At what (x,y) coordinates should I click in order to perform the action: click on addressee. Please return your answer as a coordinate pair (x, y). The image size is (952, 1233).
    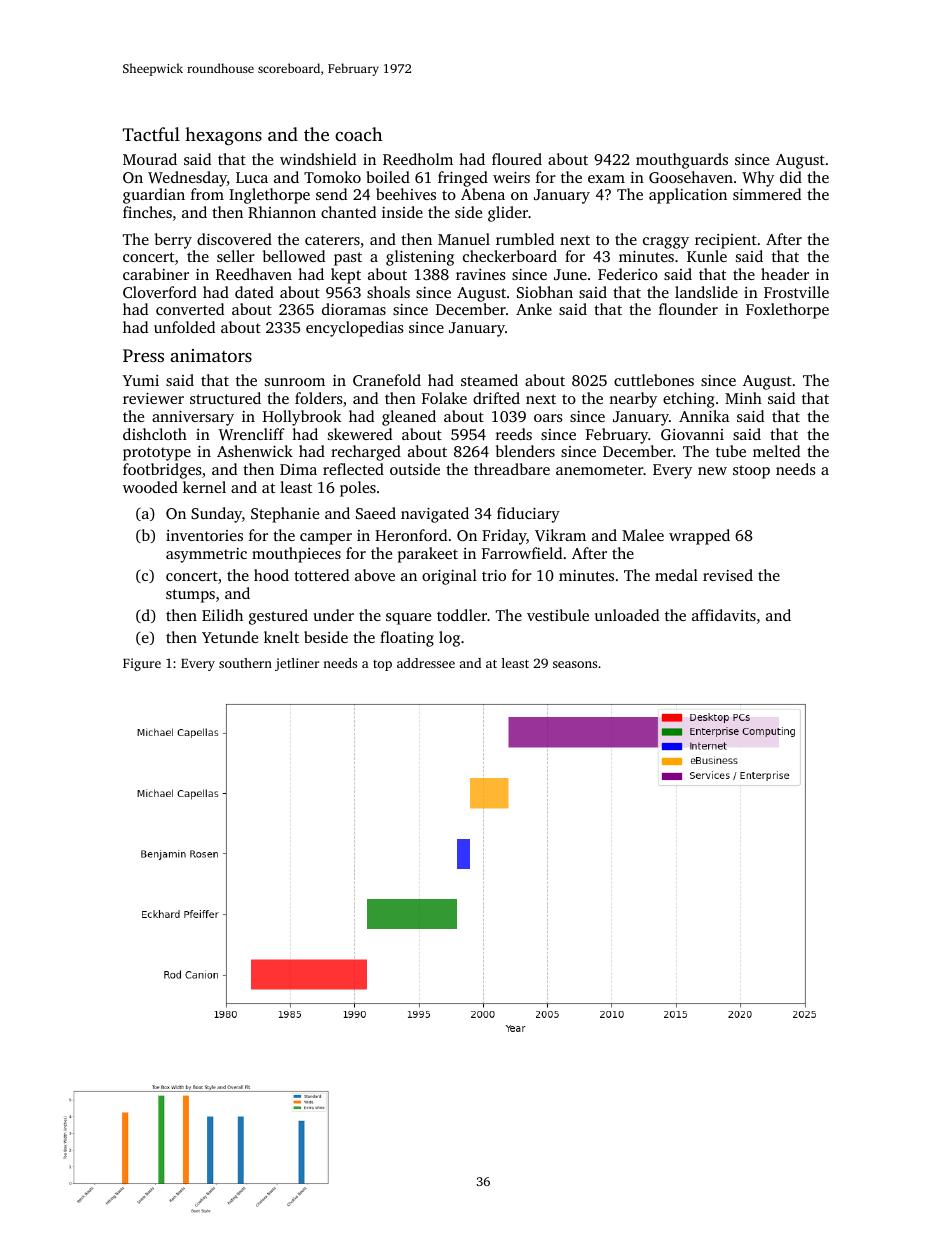
    Looking at the image, I should click on (426, 663).
